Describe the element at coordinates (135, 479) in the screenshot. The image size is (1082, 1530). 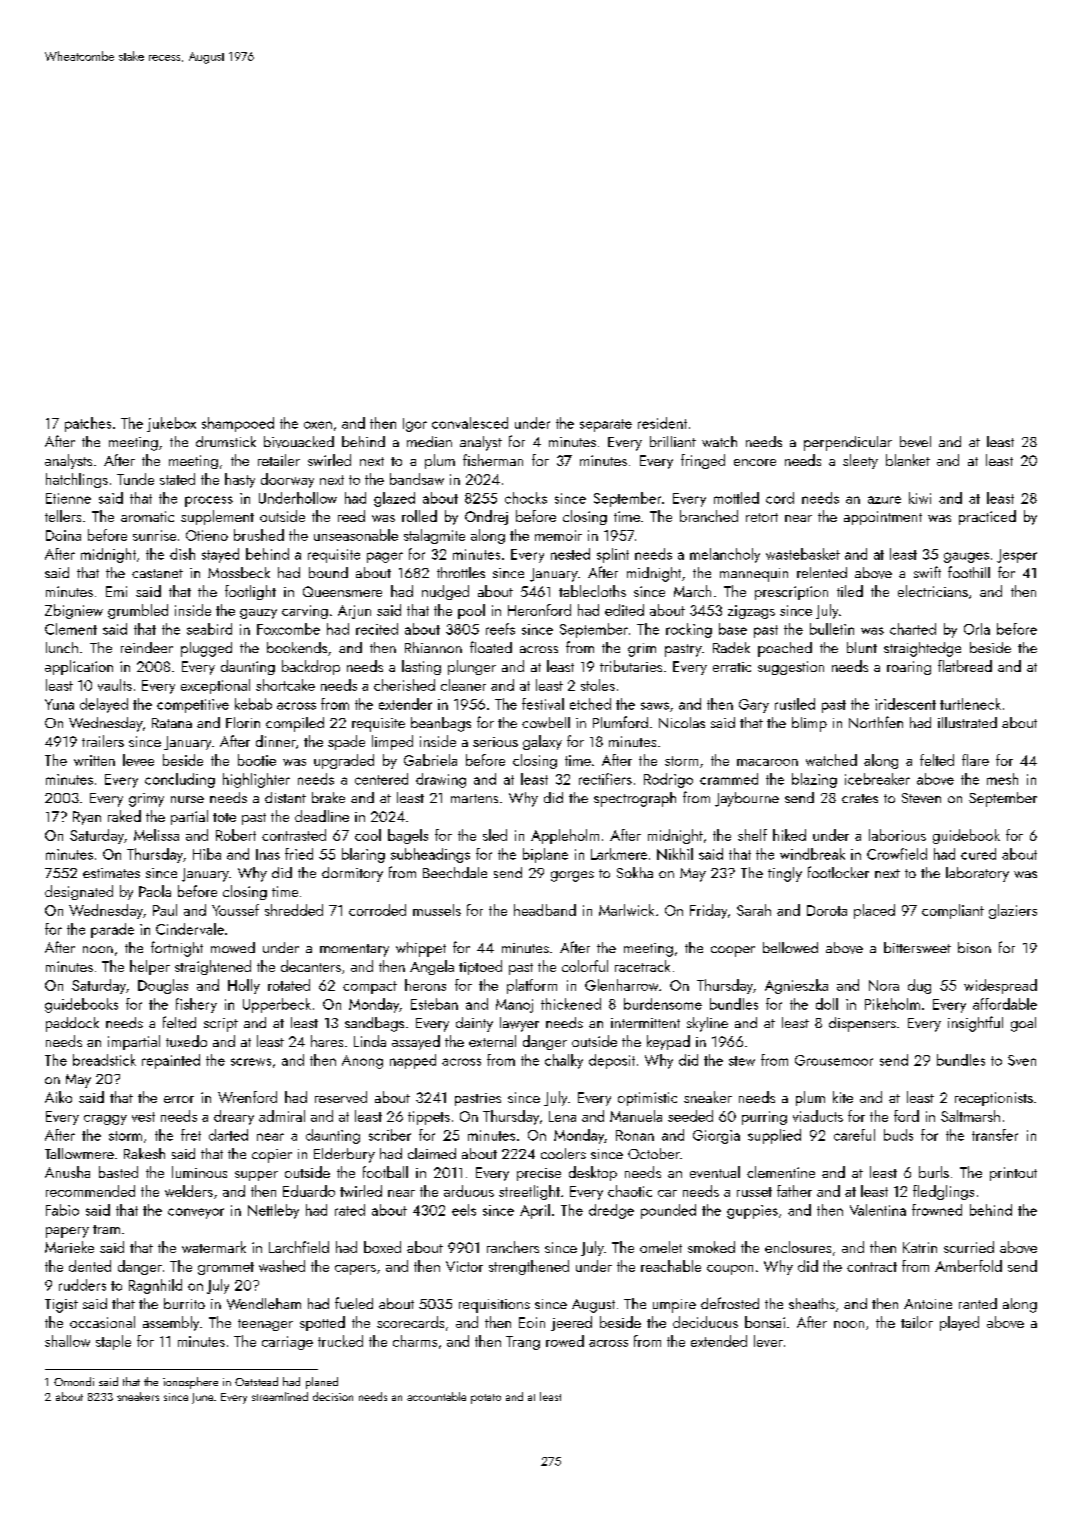
I see `Tunde` at that location.
